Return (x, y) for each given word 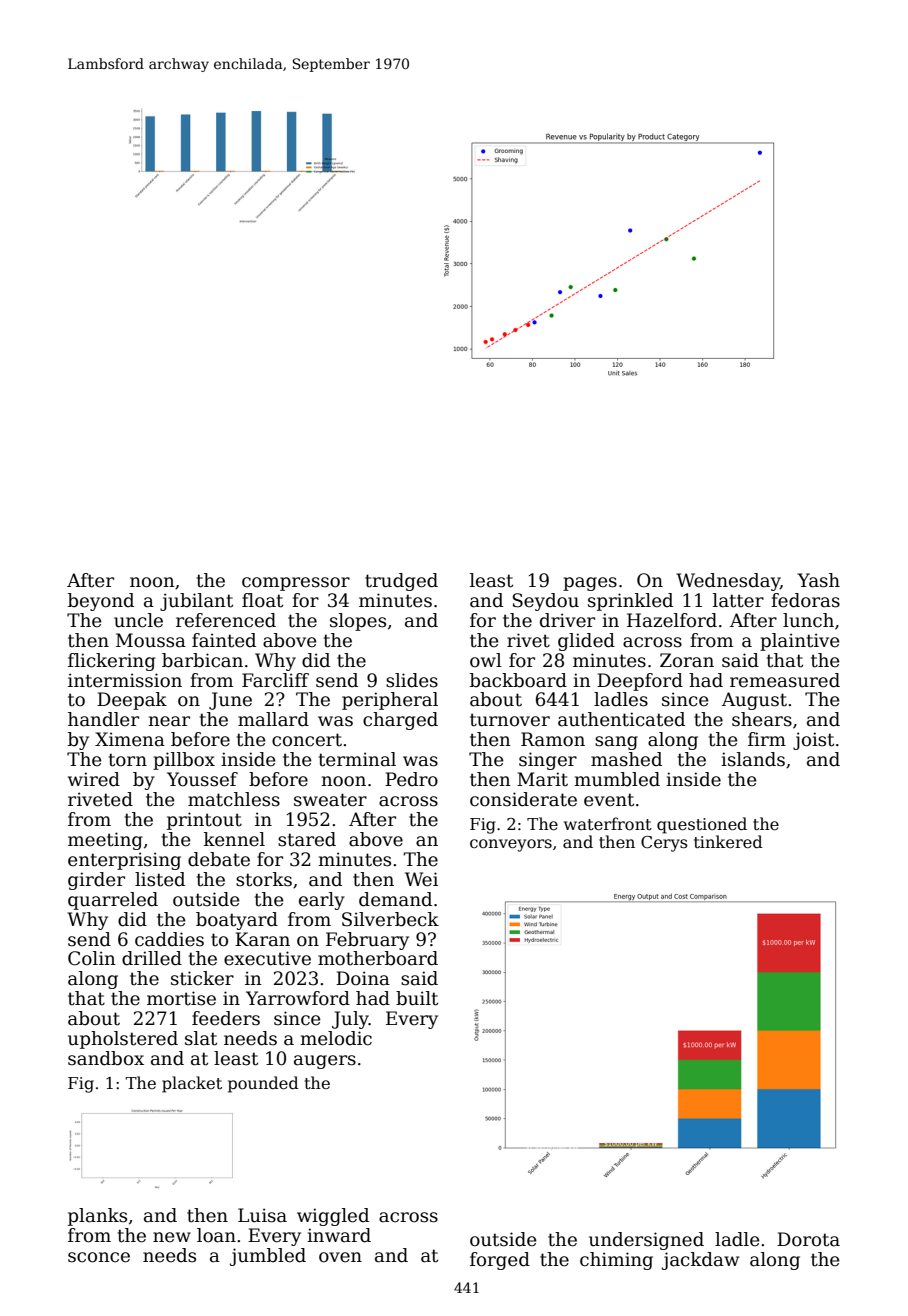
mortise (181, 998)
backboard (518, 680)
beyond (101, 602)
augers (325, 1062)
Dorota (808, 1239)
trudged (401, 582)
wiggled (333, 1217)
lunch (808, 620)
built (417, 998)
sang (616, 743)
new (172, 1237)
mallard (273, 719)
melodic (336, 1038)
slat (201, 1038)
